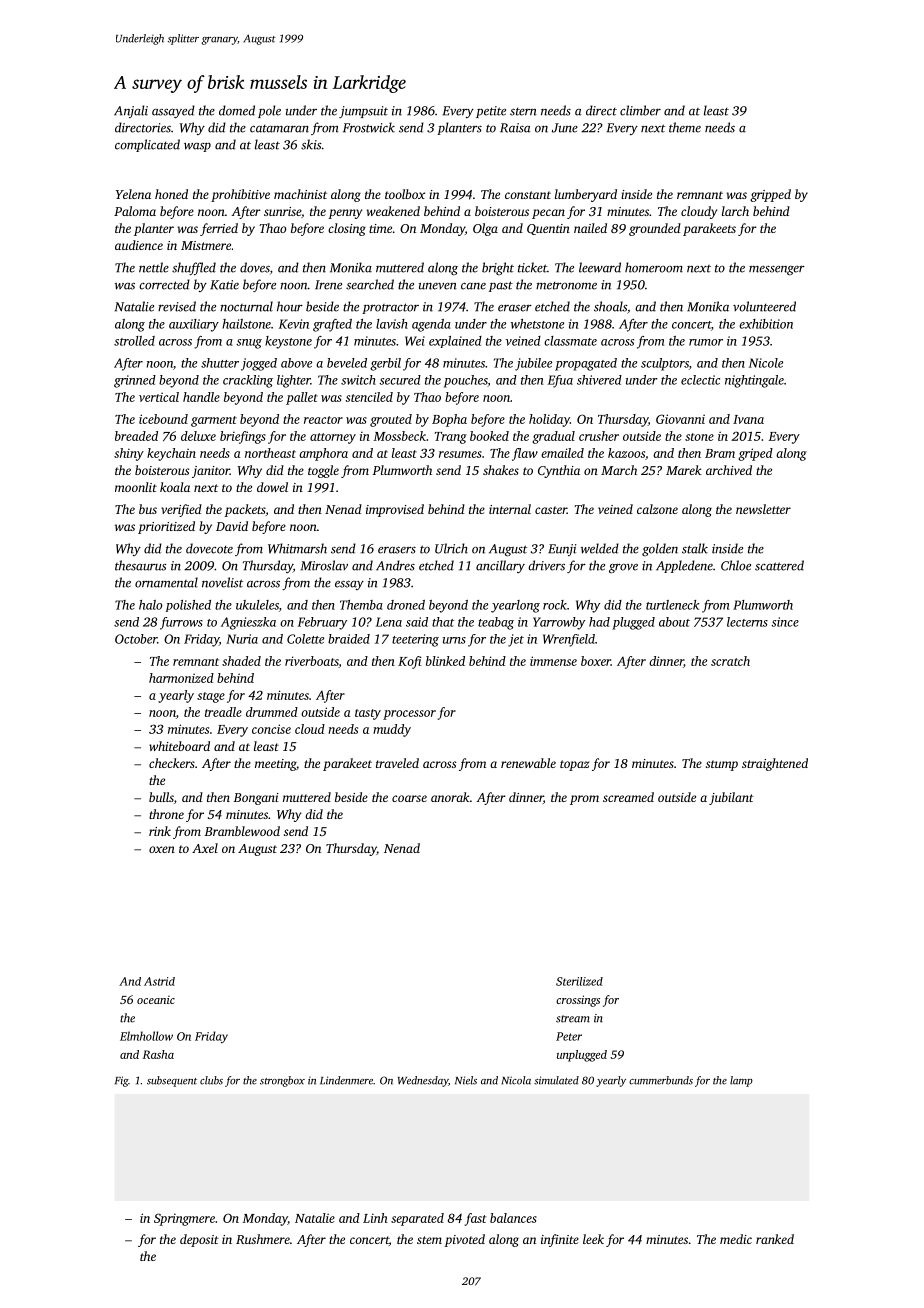  What do you see at coordinates (184, 1219) in the document?
I see `Springmere` at bounding box center [184, 1219].
